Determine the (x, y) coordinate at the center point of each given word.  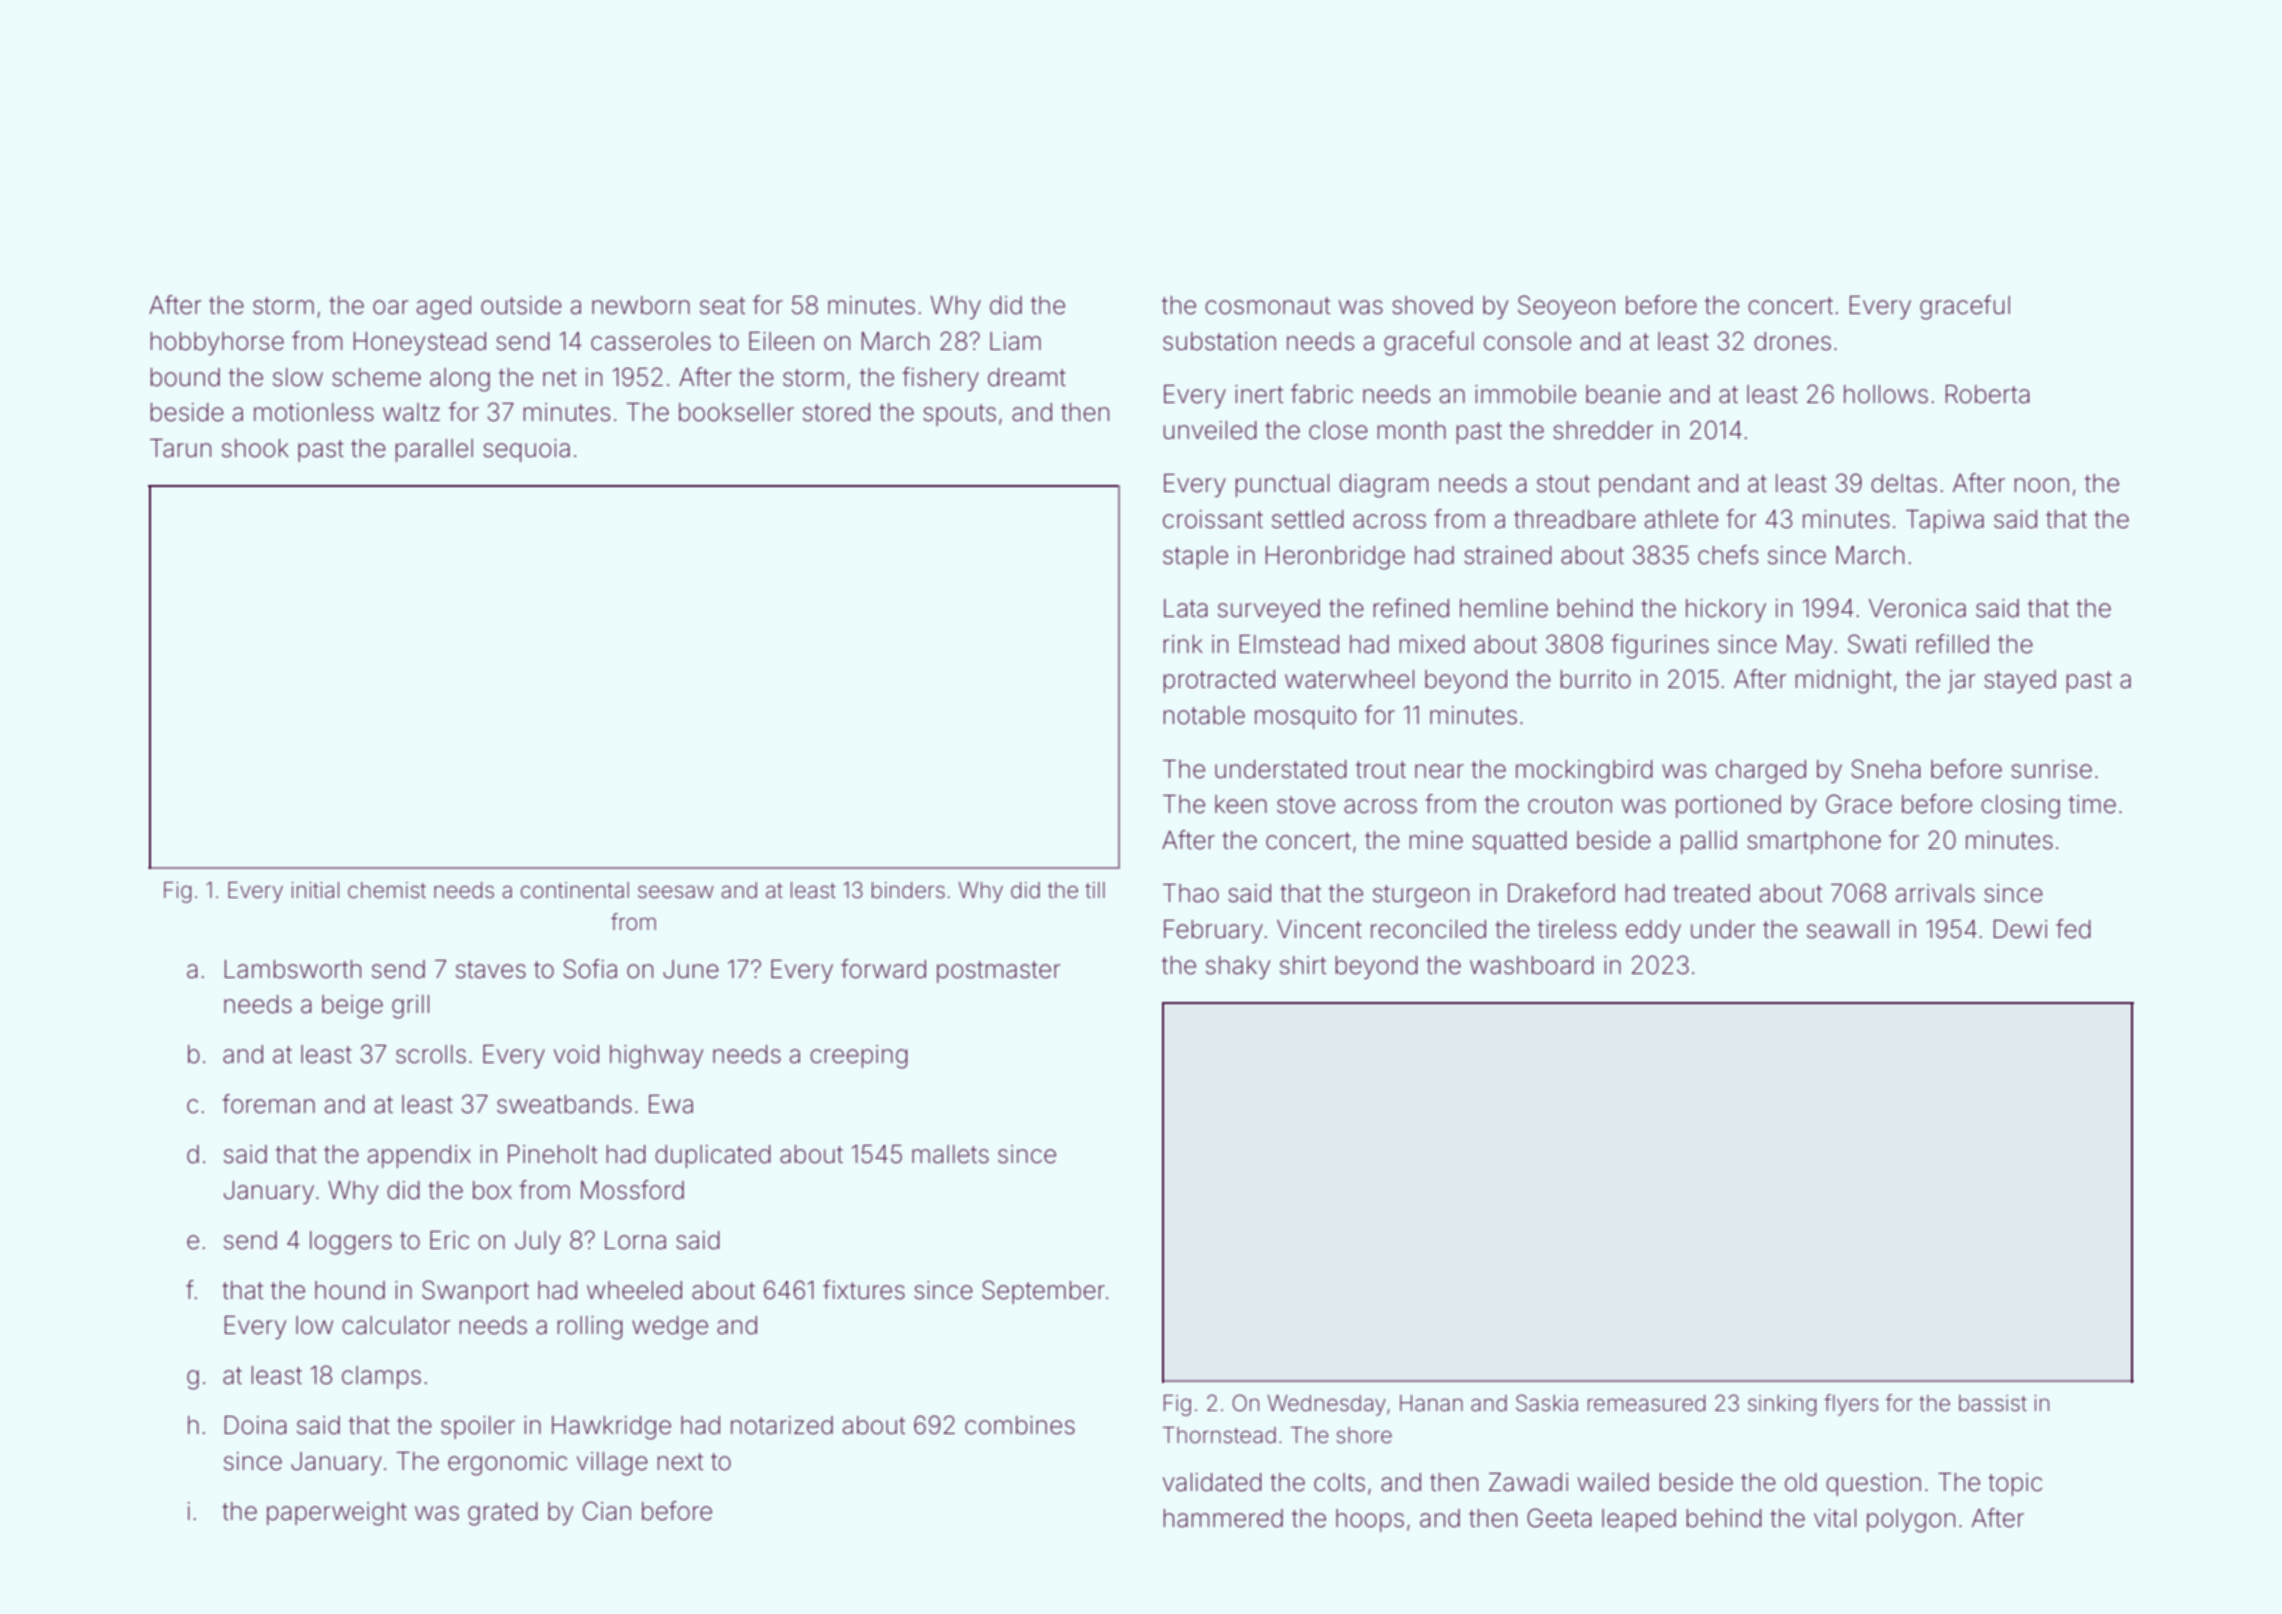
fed (2073, 929)
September (1043, 1292)
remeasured (1646, 1403)
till (1095, 890)
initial (315, 890)
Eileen (781, 341)
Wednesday (1326, 1405)
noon (2042, 485)
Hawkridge (611, 1428)
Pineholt (552, 1154)
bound (185, 377)
